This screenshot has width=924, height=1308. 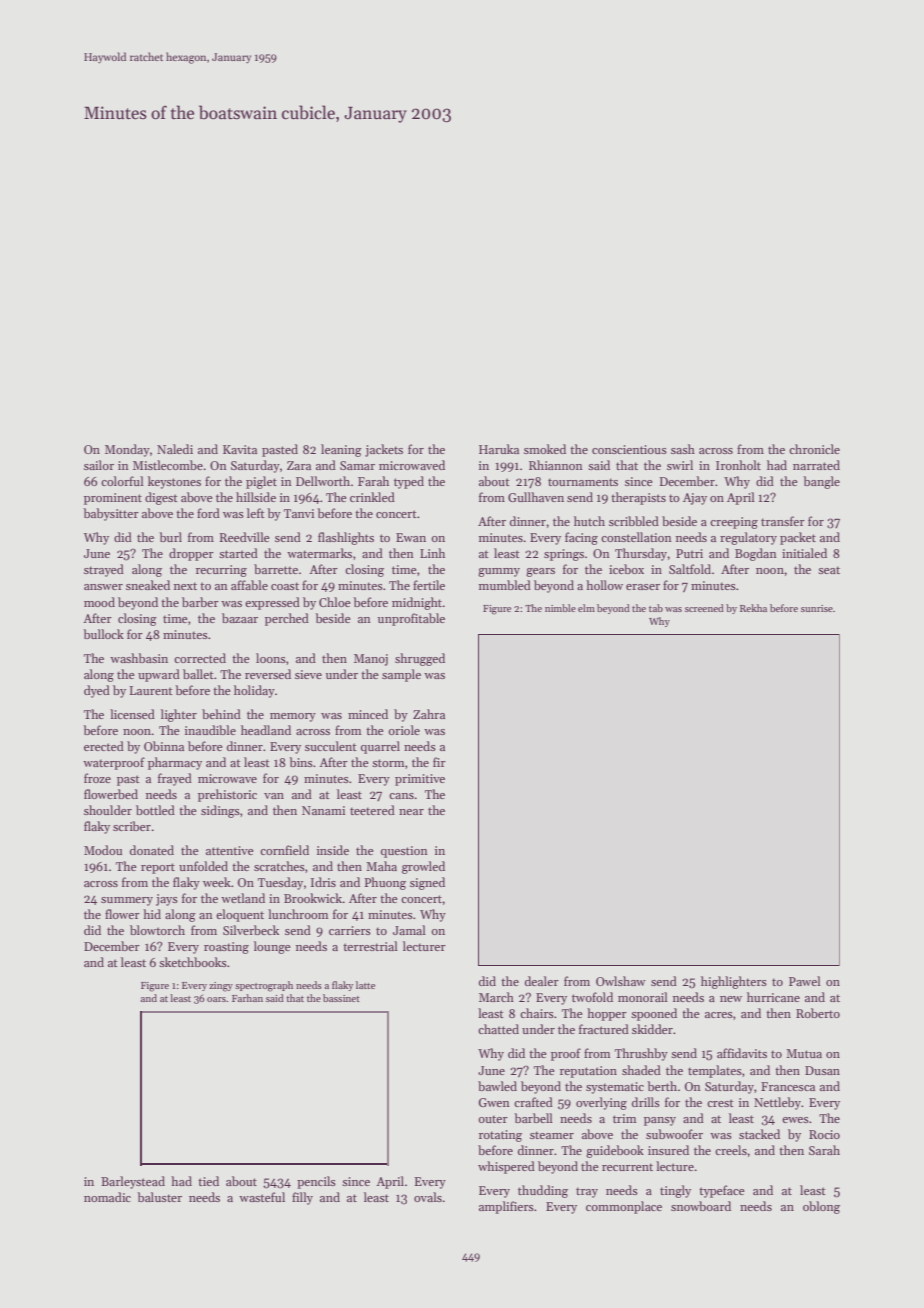 What do you see at coordinates (804, 1053) in the screenshot?
I see `Mutua` at bounding box center [804, 1053].
